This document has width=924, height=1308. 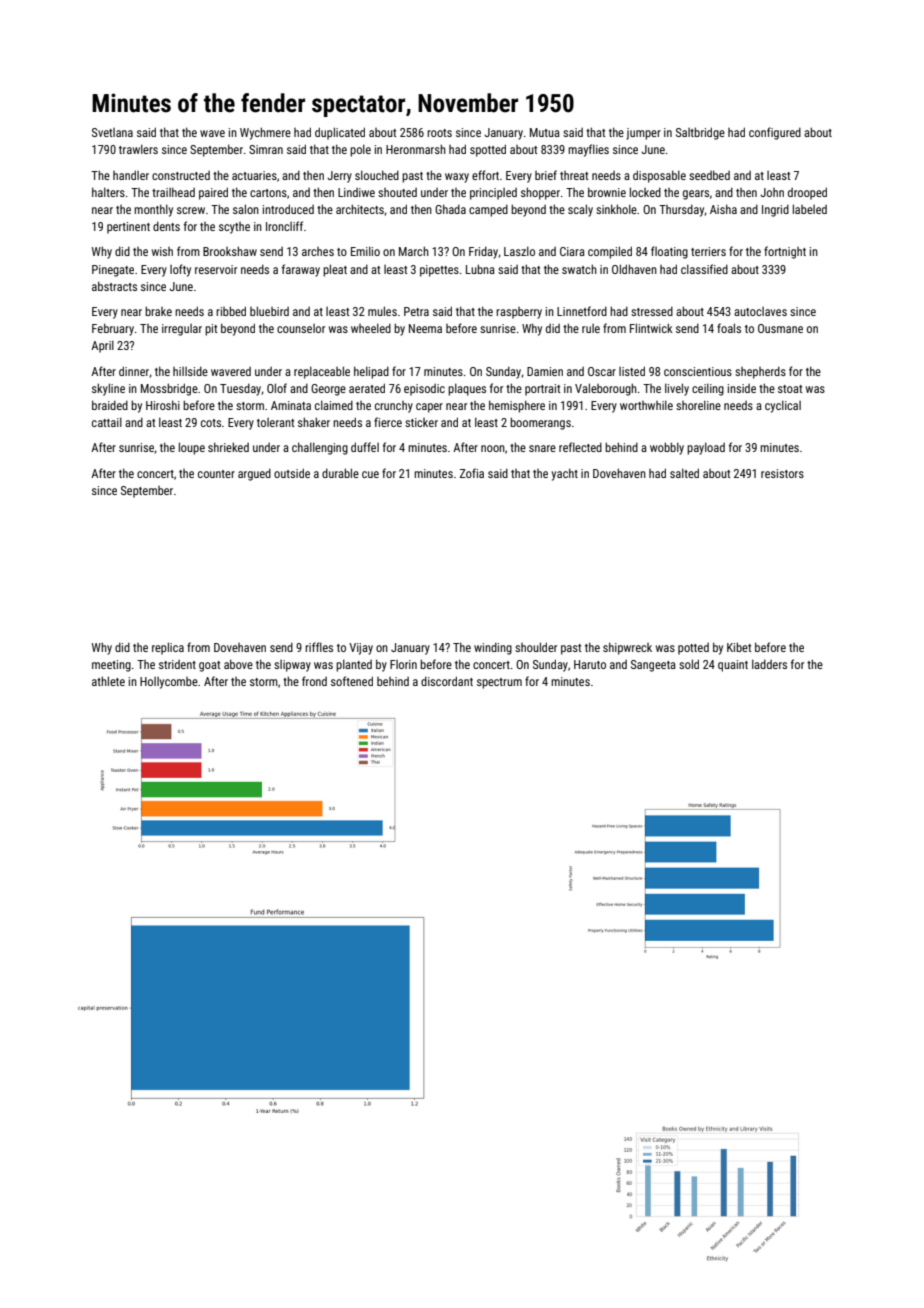 I want to click on Wychmere, so click(x=265, y=133).
